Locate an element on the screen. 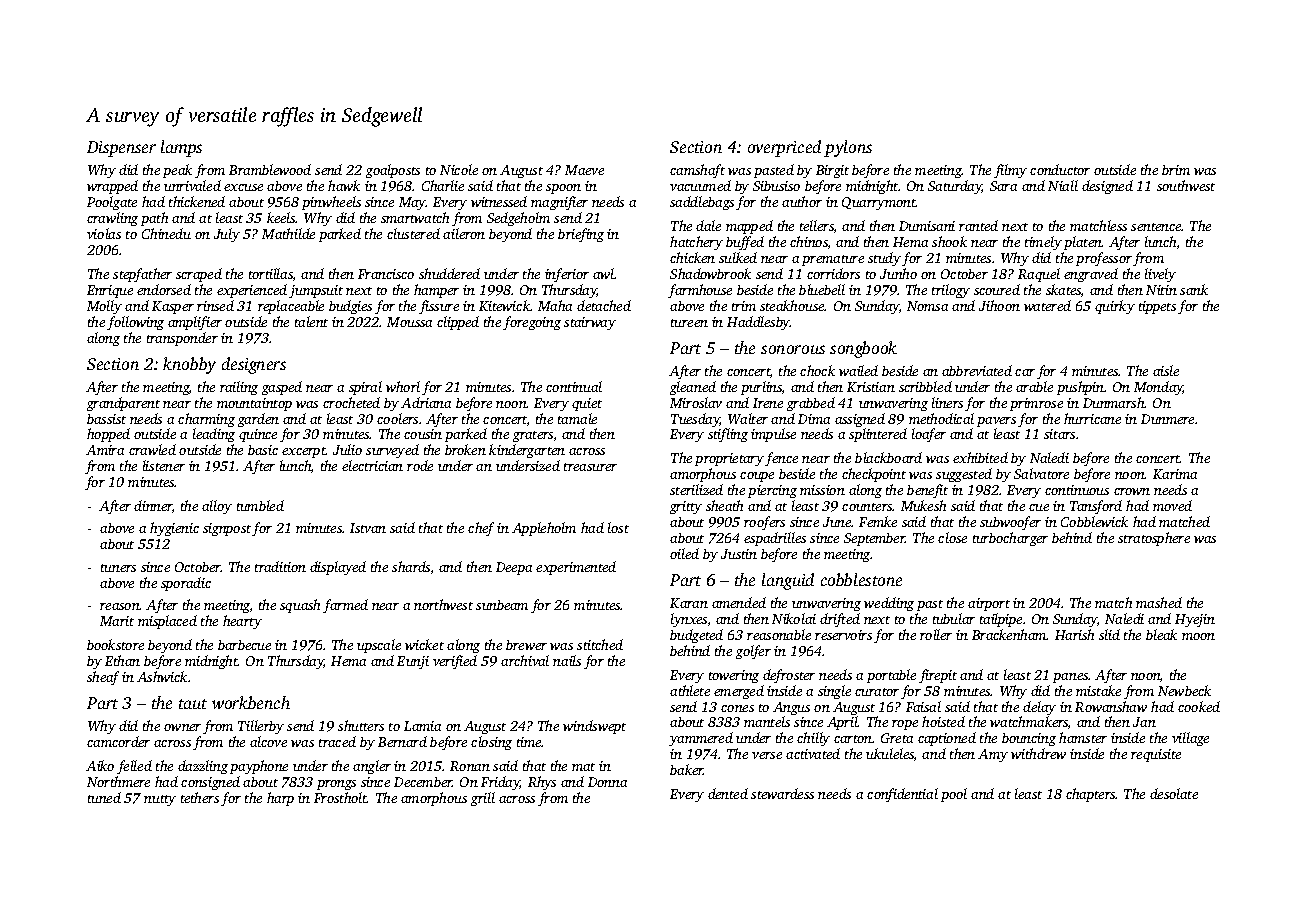  filmy is located at coordinates (1010, 171).
